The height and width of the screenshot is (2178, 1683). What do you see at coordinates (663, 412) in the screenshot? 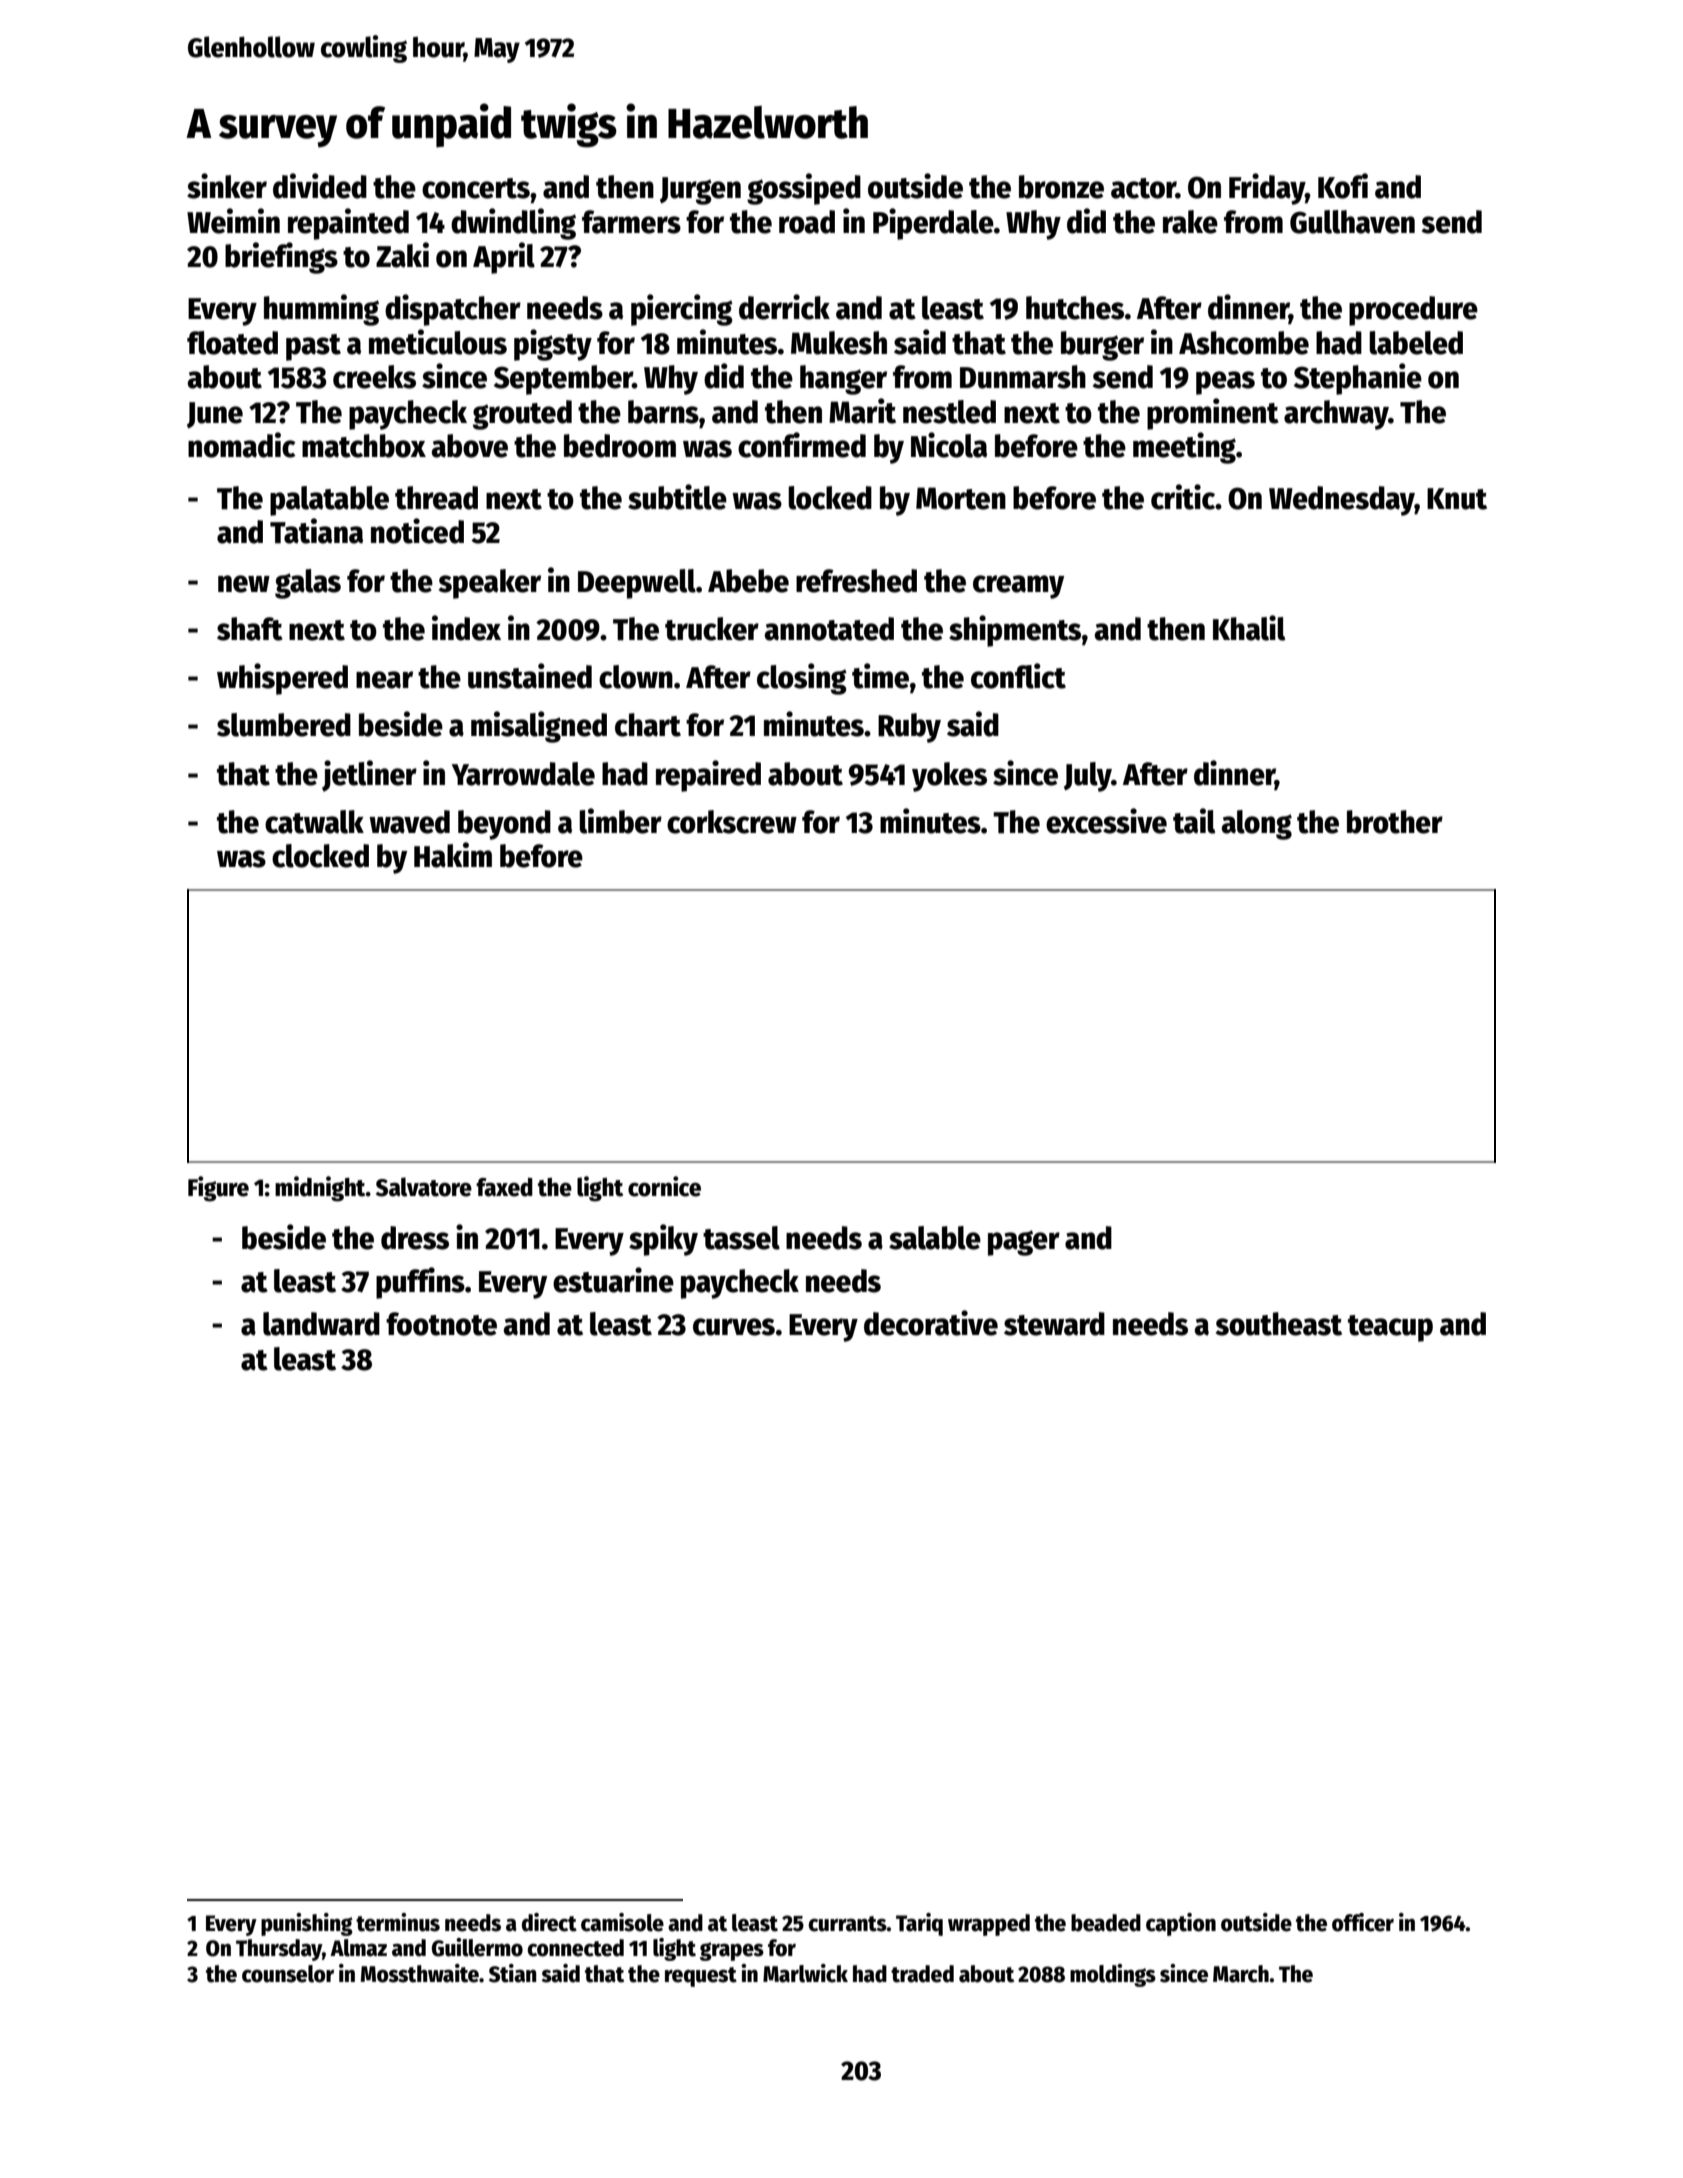
I see `barns` at bounding box center [663, 412].
